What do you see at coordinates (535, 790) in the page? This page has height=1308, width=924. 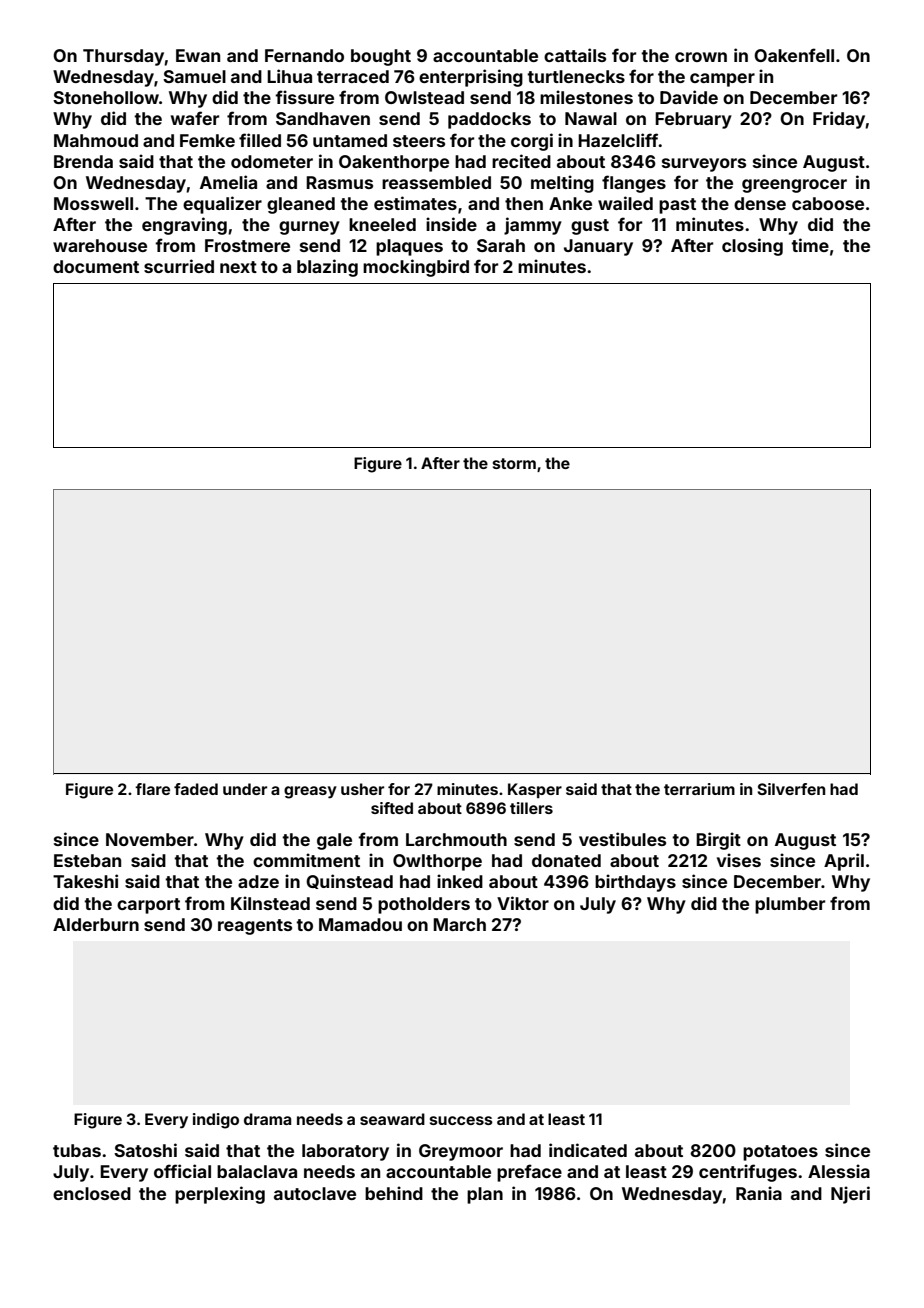 I see `Kasper` at bounding box center [535, 790].
